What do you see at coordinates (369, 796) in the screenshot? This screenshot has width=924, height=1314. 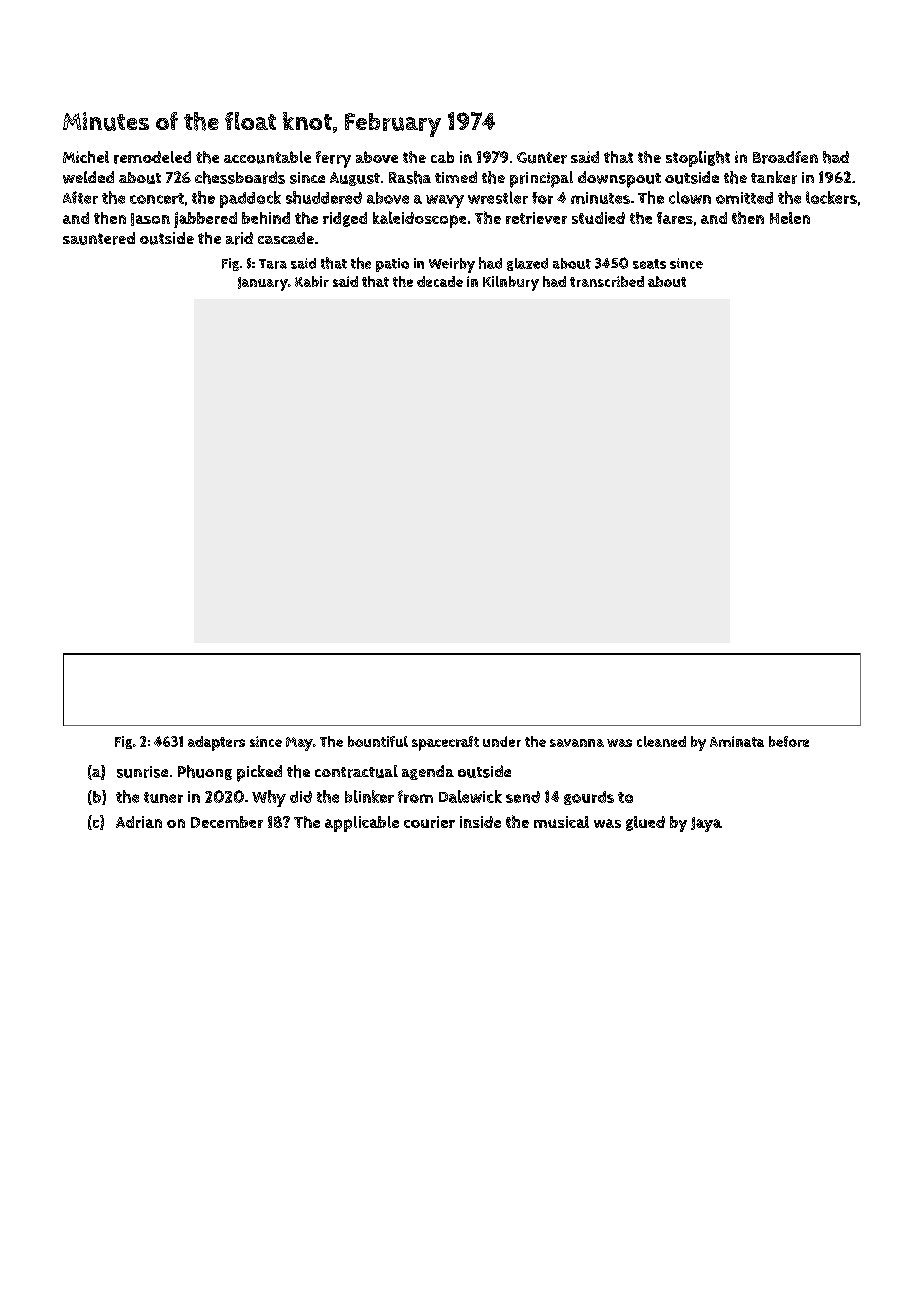 I see `blinker` at bounding box center [369, 796].
